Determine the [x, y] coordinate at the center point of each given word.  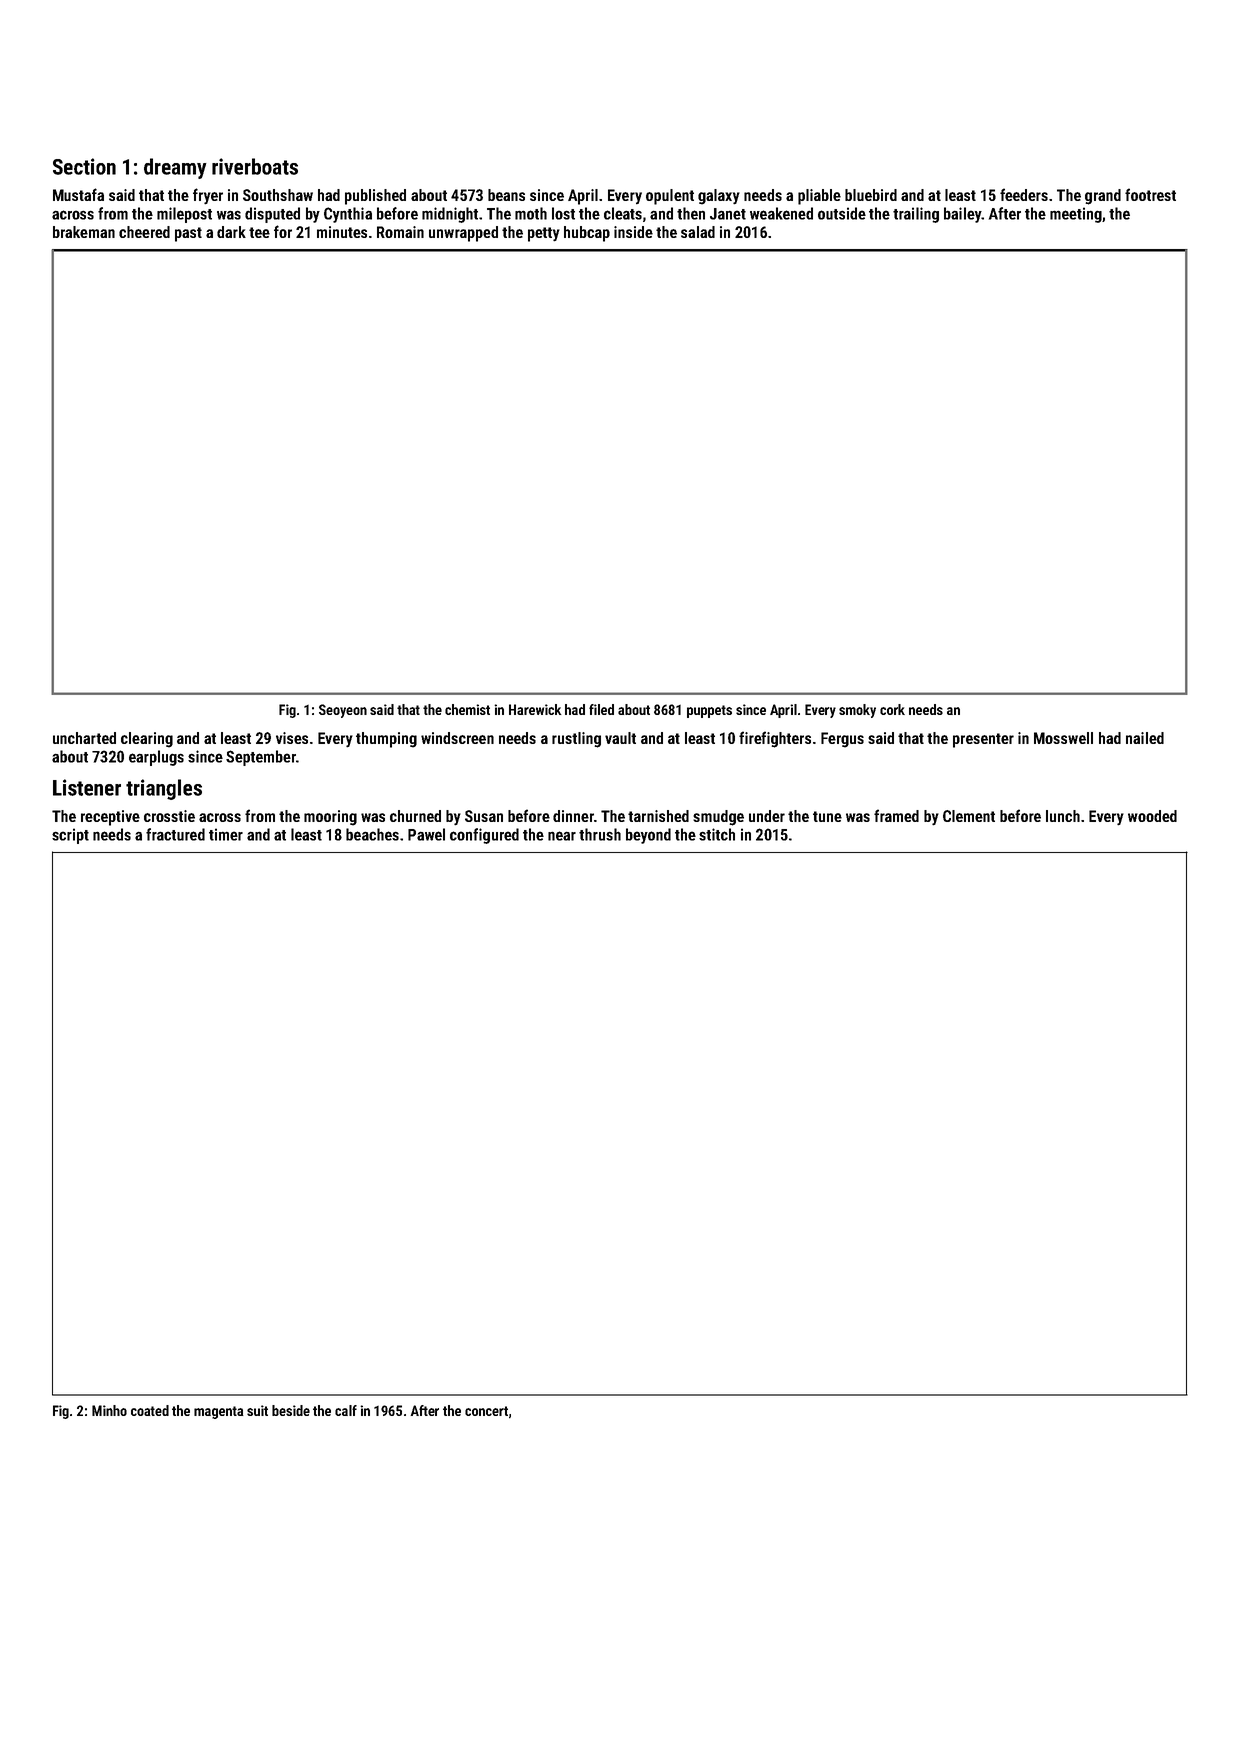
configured [484, 836]
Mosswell [1063, 738]
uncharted [84, 738]
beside [291, 1410]
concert [486, 1411]
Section [84, 166]
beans [506, 195]
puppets [709, 711]
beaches [372, 834]
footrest [1150, 194]
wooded [1152, 816]
